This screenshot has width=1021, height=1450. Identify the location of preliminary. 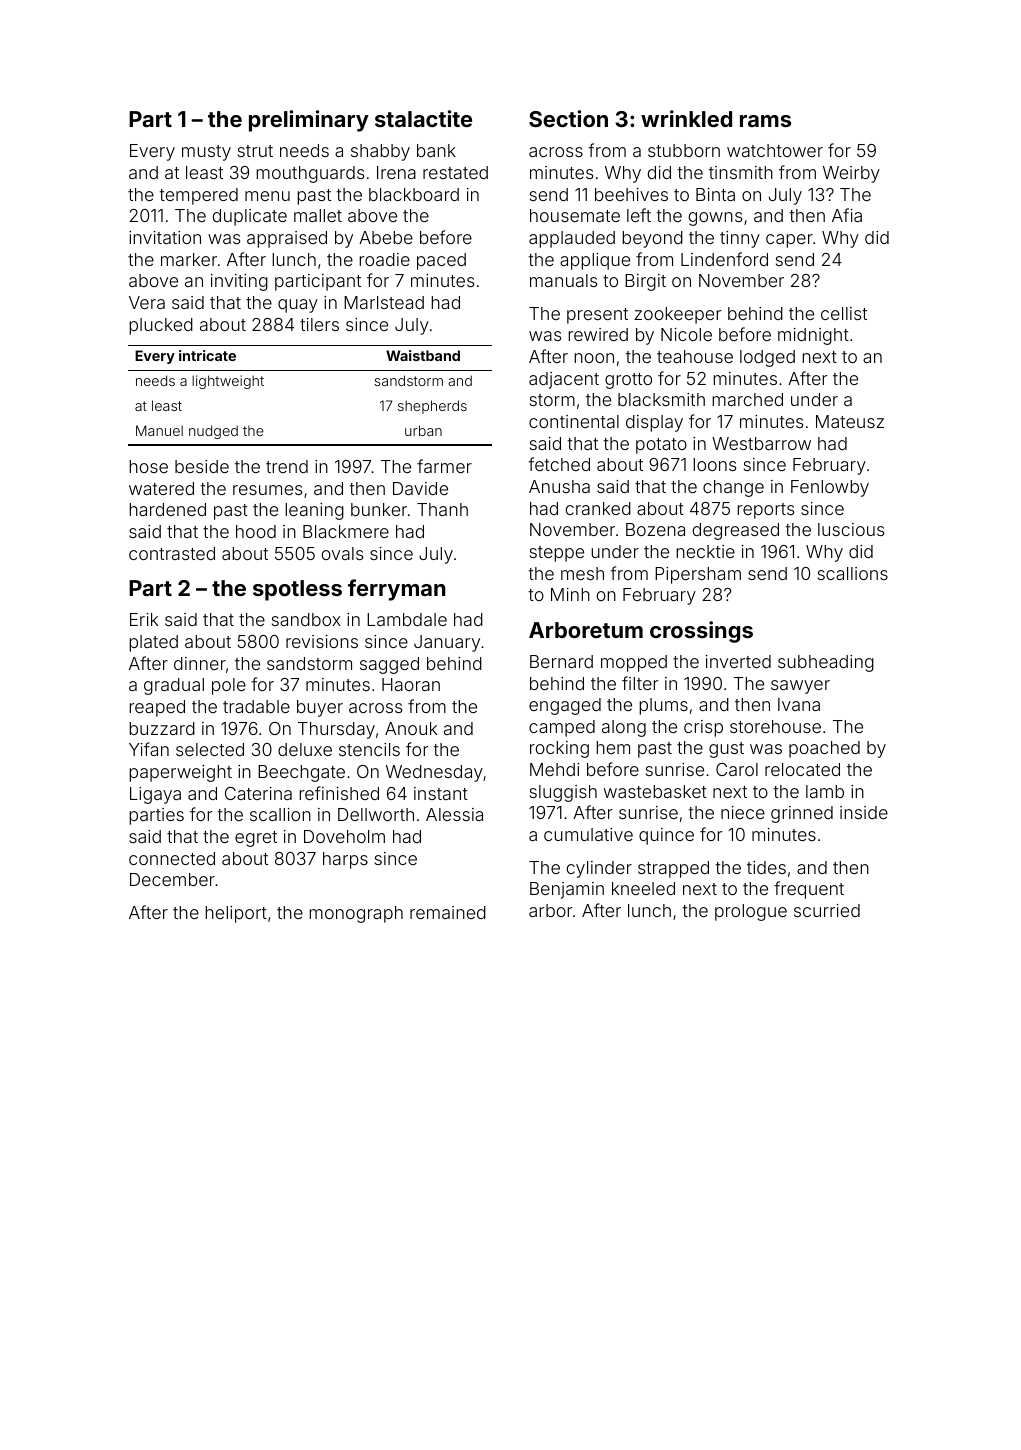
(309, 121).
